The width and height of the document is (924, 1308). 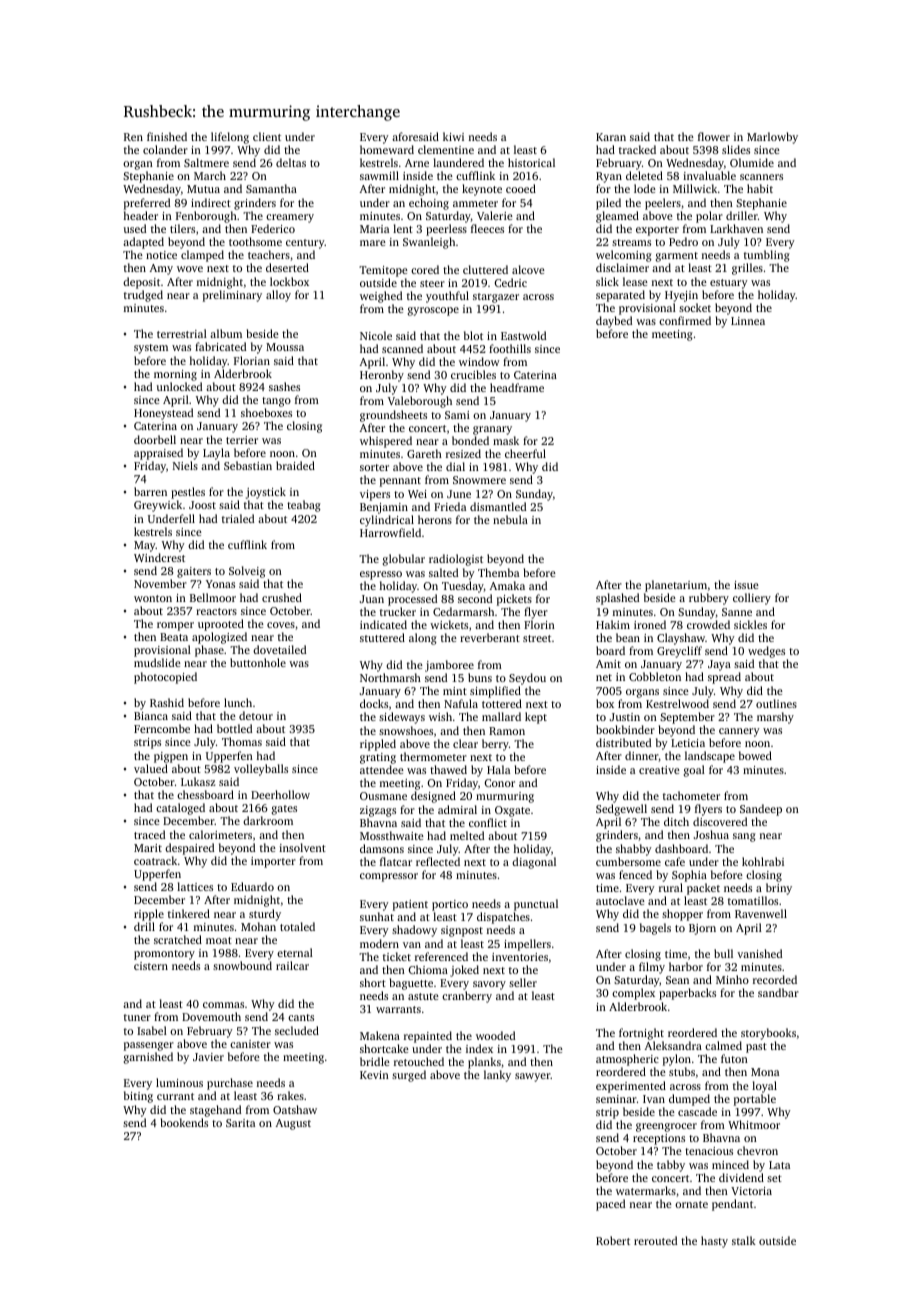 What do you see at coordinates (382, 637) in the document?
I see `stuttered` at bounding box center [382, 637].
